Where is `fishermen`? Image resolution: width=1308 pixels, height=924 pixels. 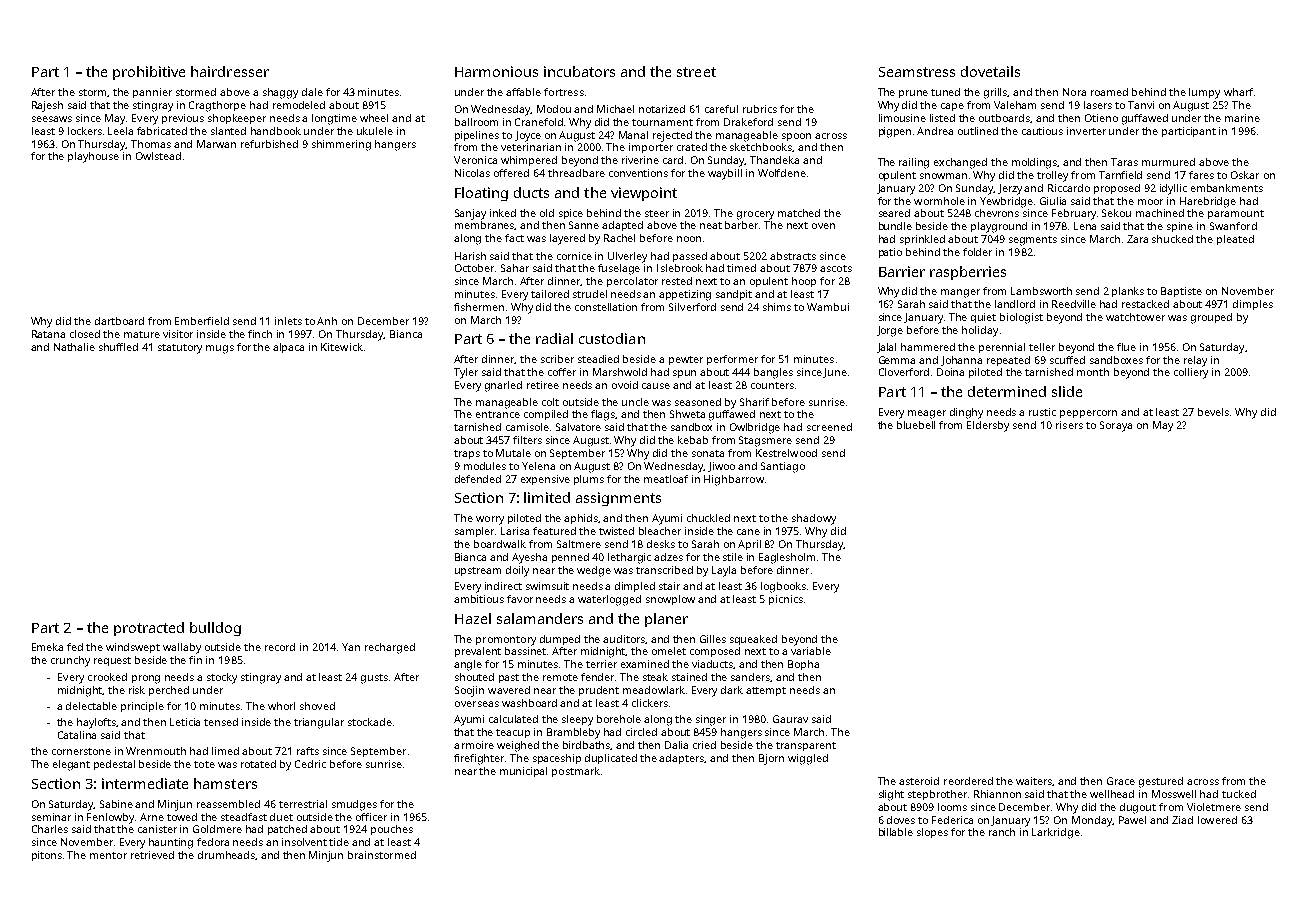
fishermen is located at coordinates (479, 307).
